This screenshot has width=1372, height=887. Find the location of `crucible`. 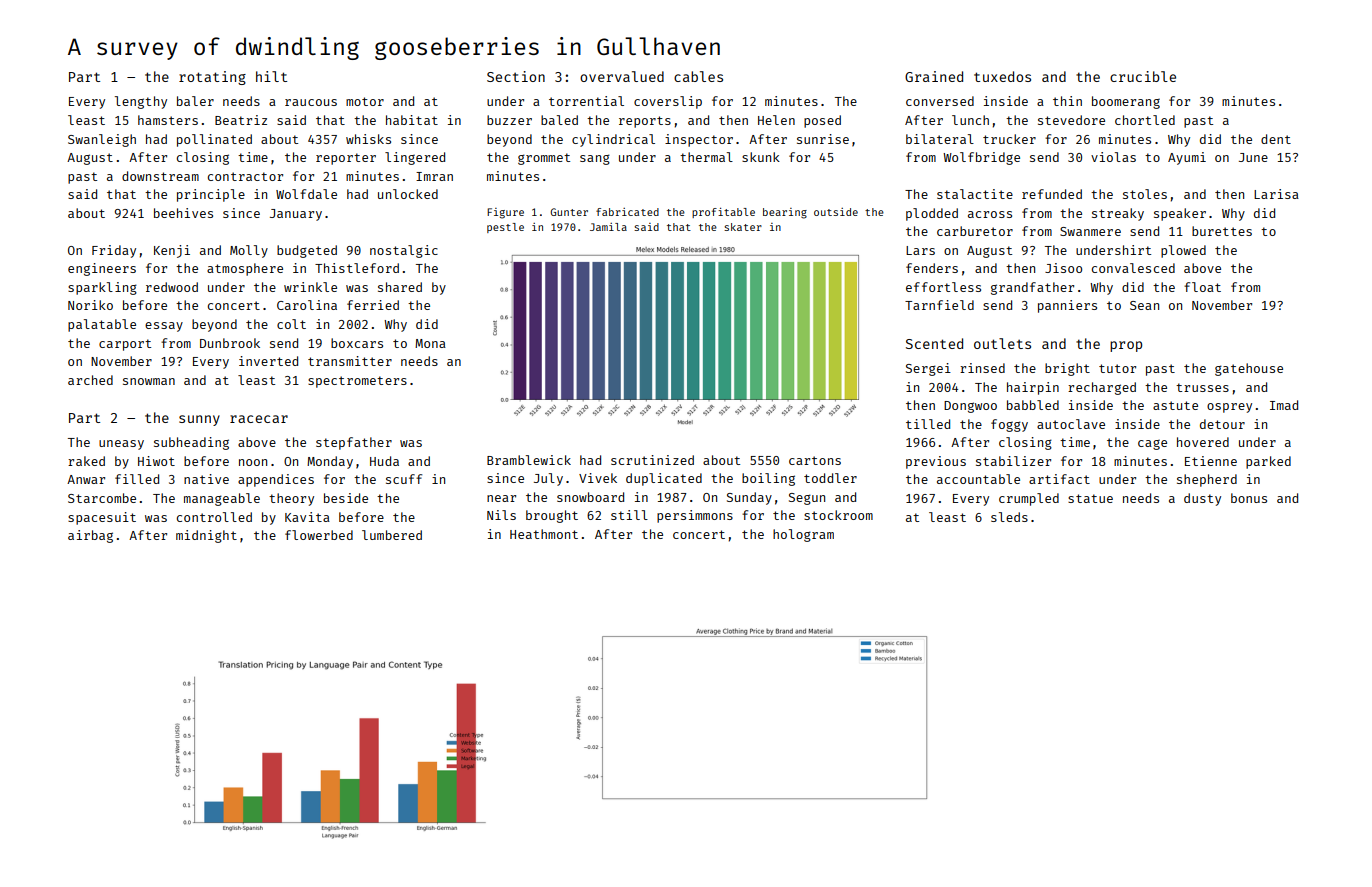

crucible is located at coordinates (1143, 76).
